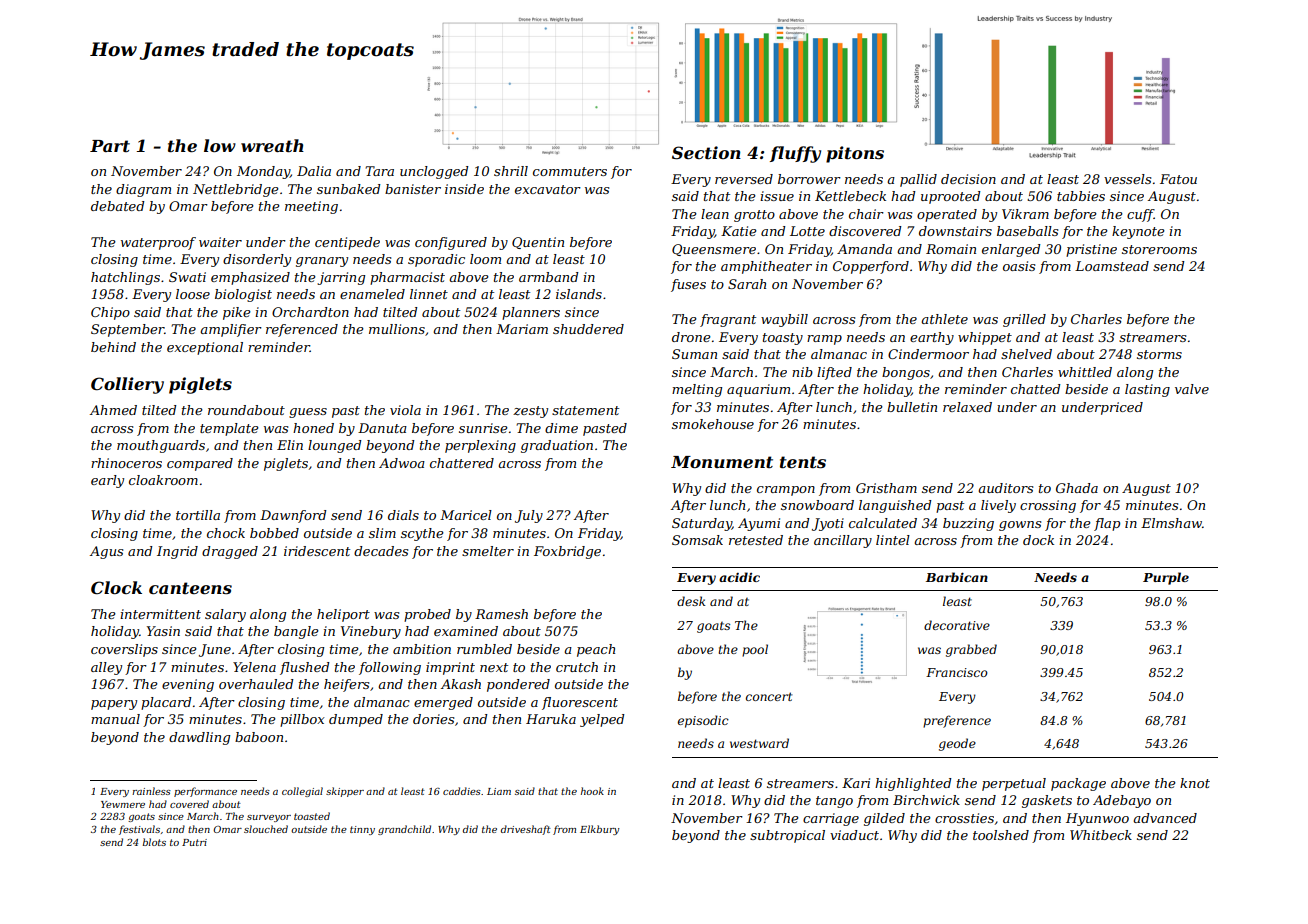 The image size is (1308, 924). What do you see at coordinates (570, 171) in the image?
I see `commuters` at bounding box center [570, 171].
